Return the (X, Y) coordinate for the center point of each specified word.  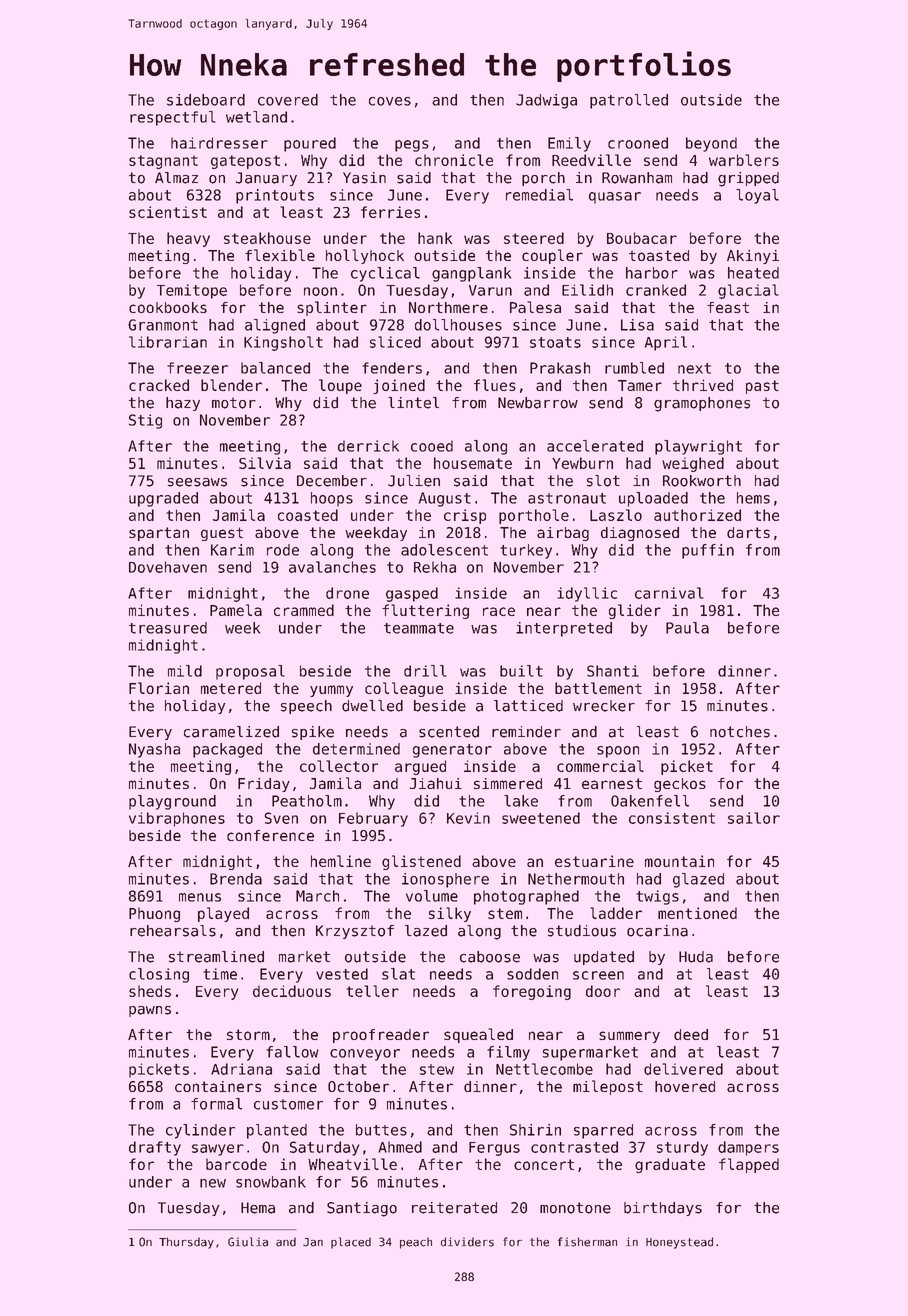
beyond (711, 144)
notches (740, 732)
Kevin (468, 818)
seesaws (197, 482)
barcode (236, 1164)
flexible (280, 255)
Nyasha (154, 750)
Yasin (364, 178)
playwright (698, 447)
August (445, 499)
